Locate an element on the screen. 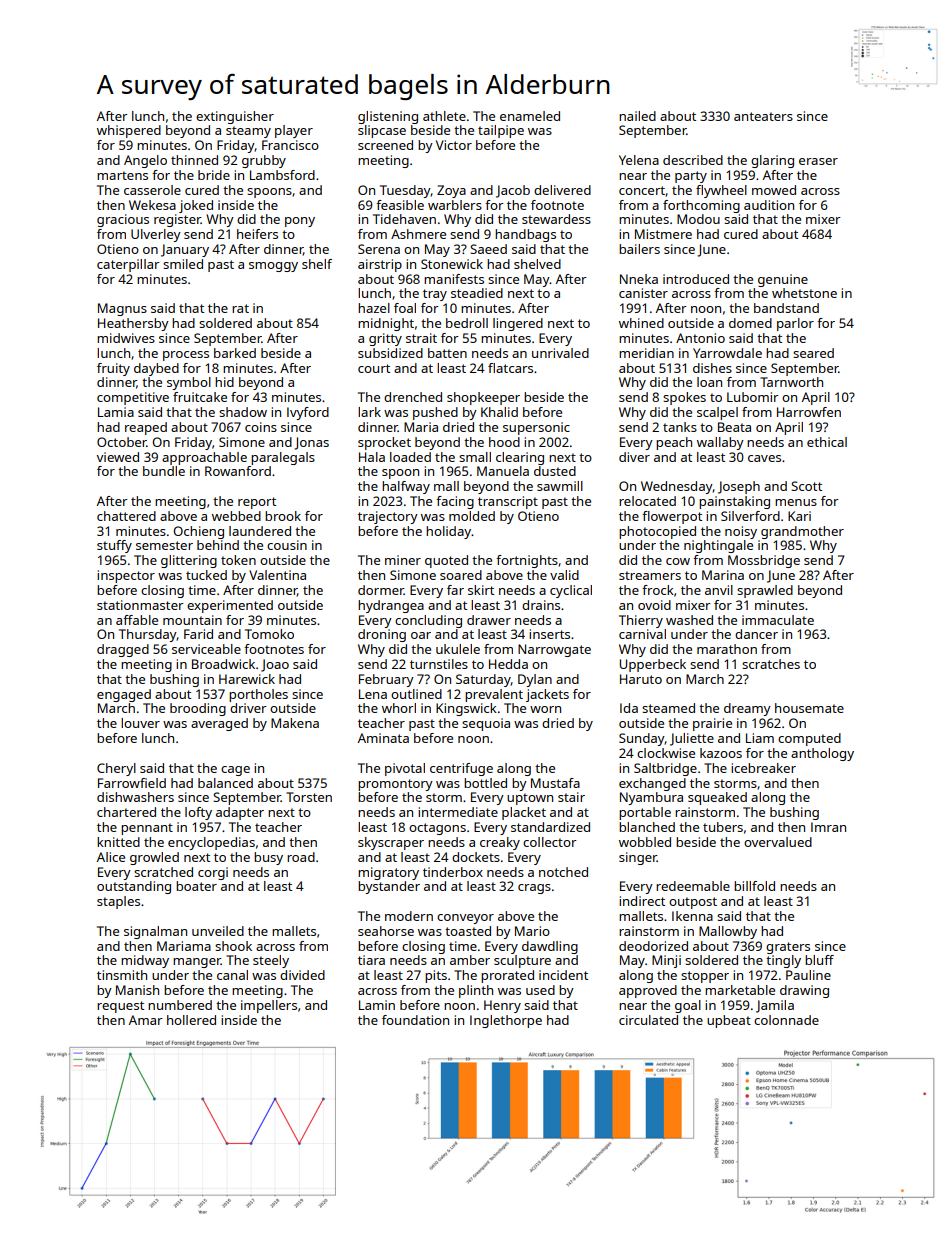 The image size is (952, 1233). whispered is located at coordinates (129, 131).
